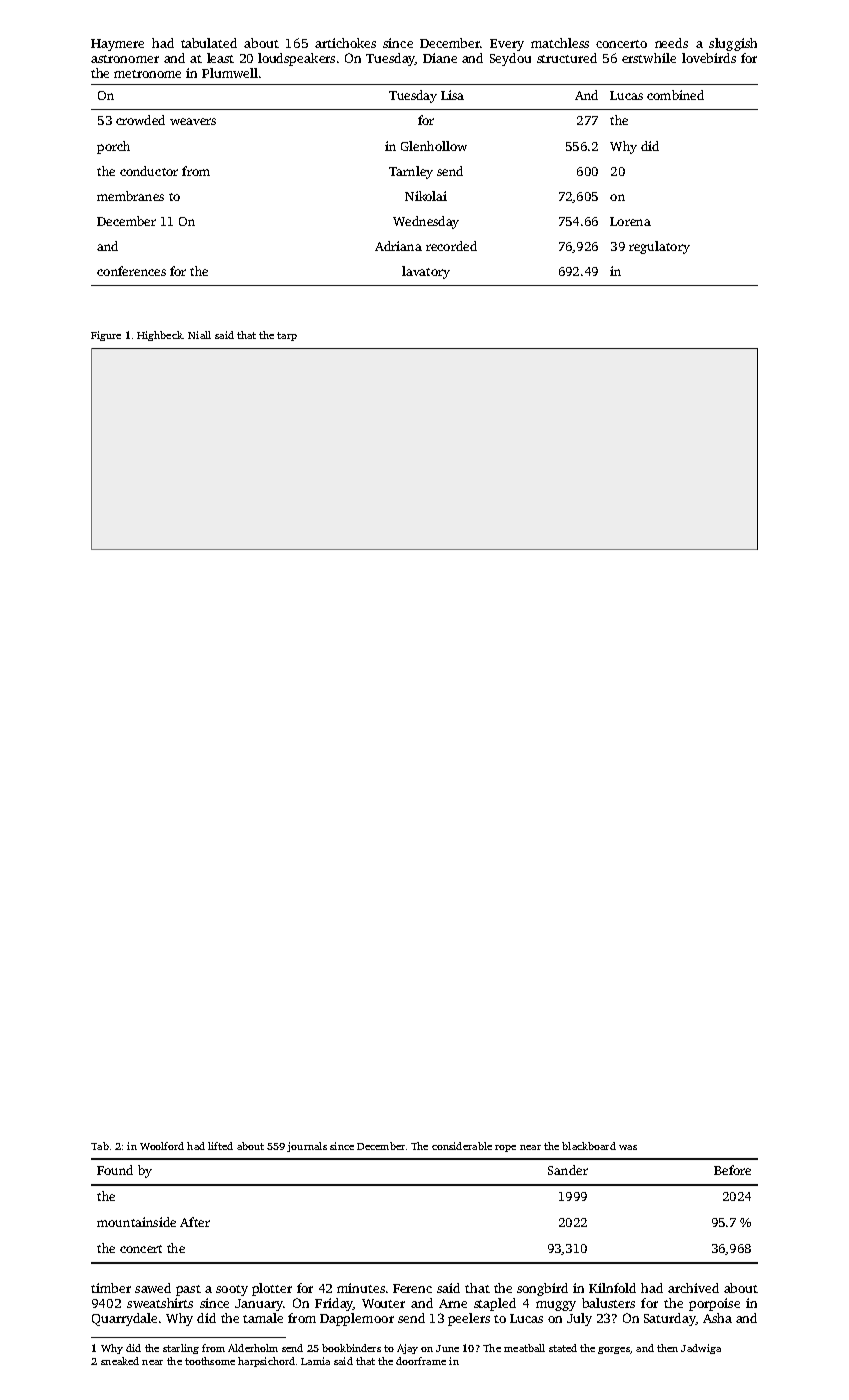 This page has width=849, height=1400. What do you see at coordinates (659, 247) in the page?
I see `regulatory` at bounding box center [659, 247].
